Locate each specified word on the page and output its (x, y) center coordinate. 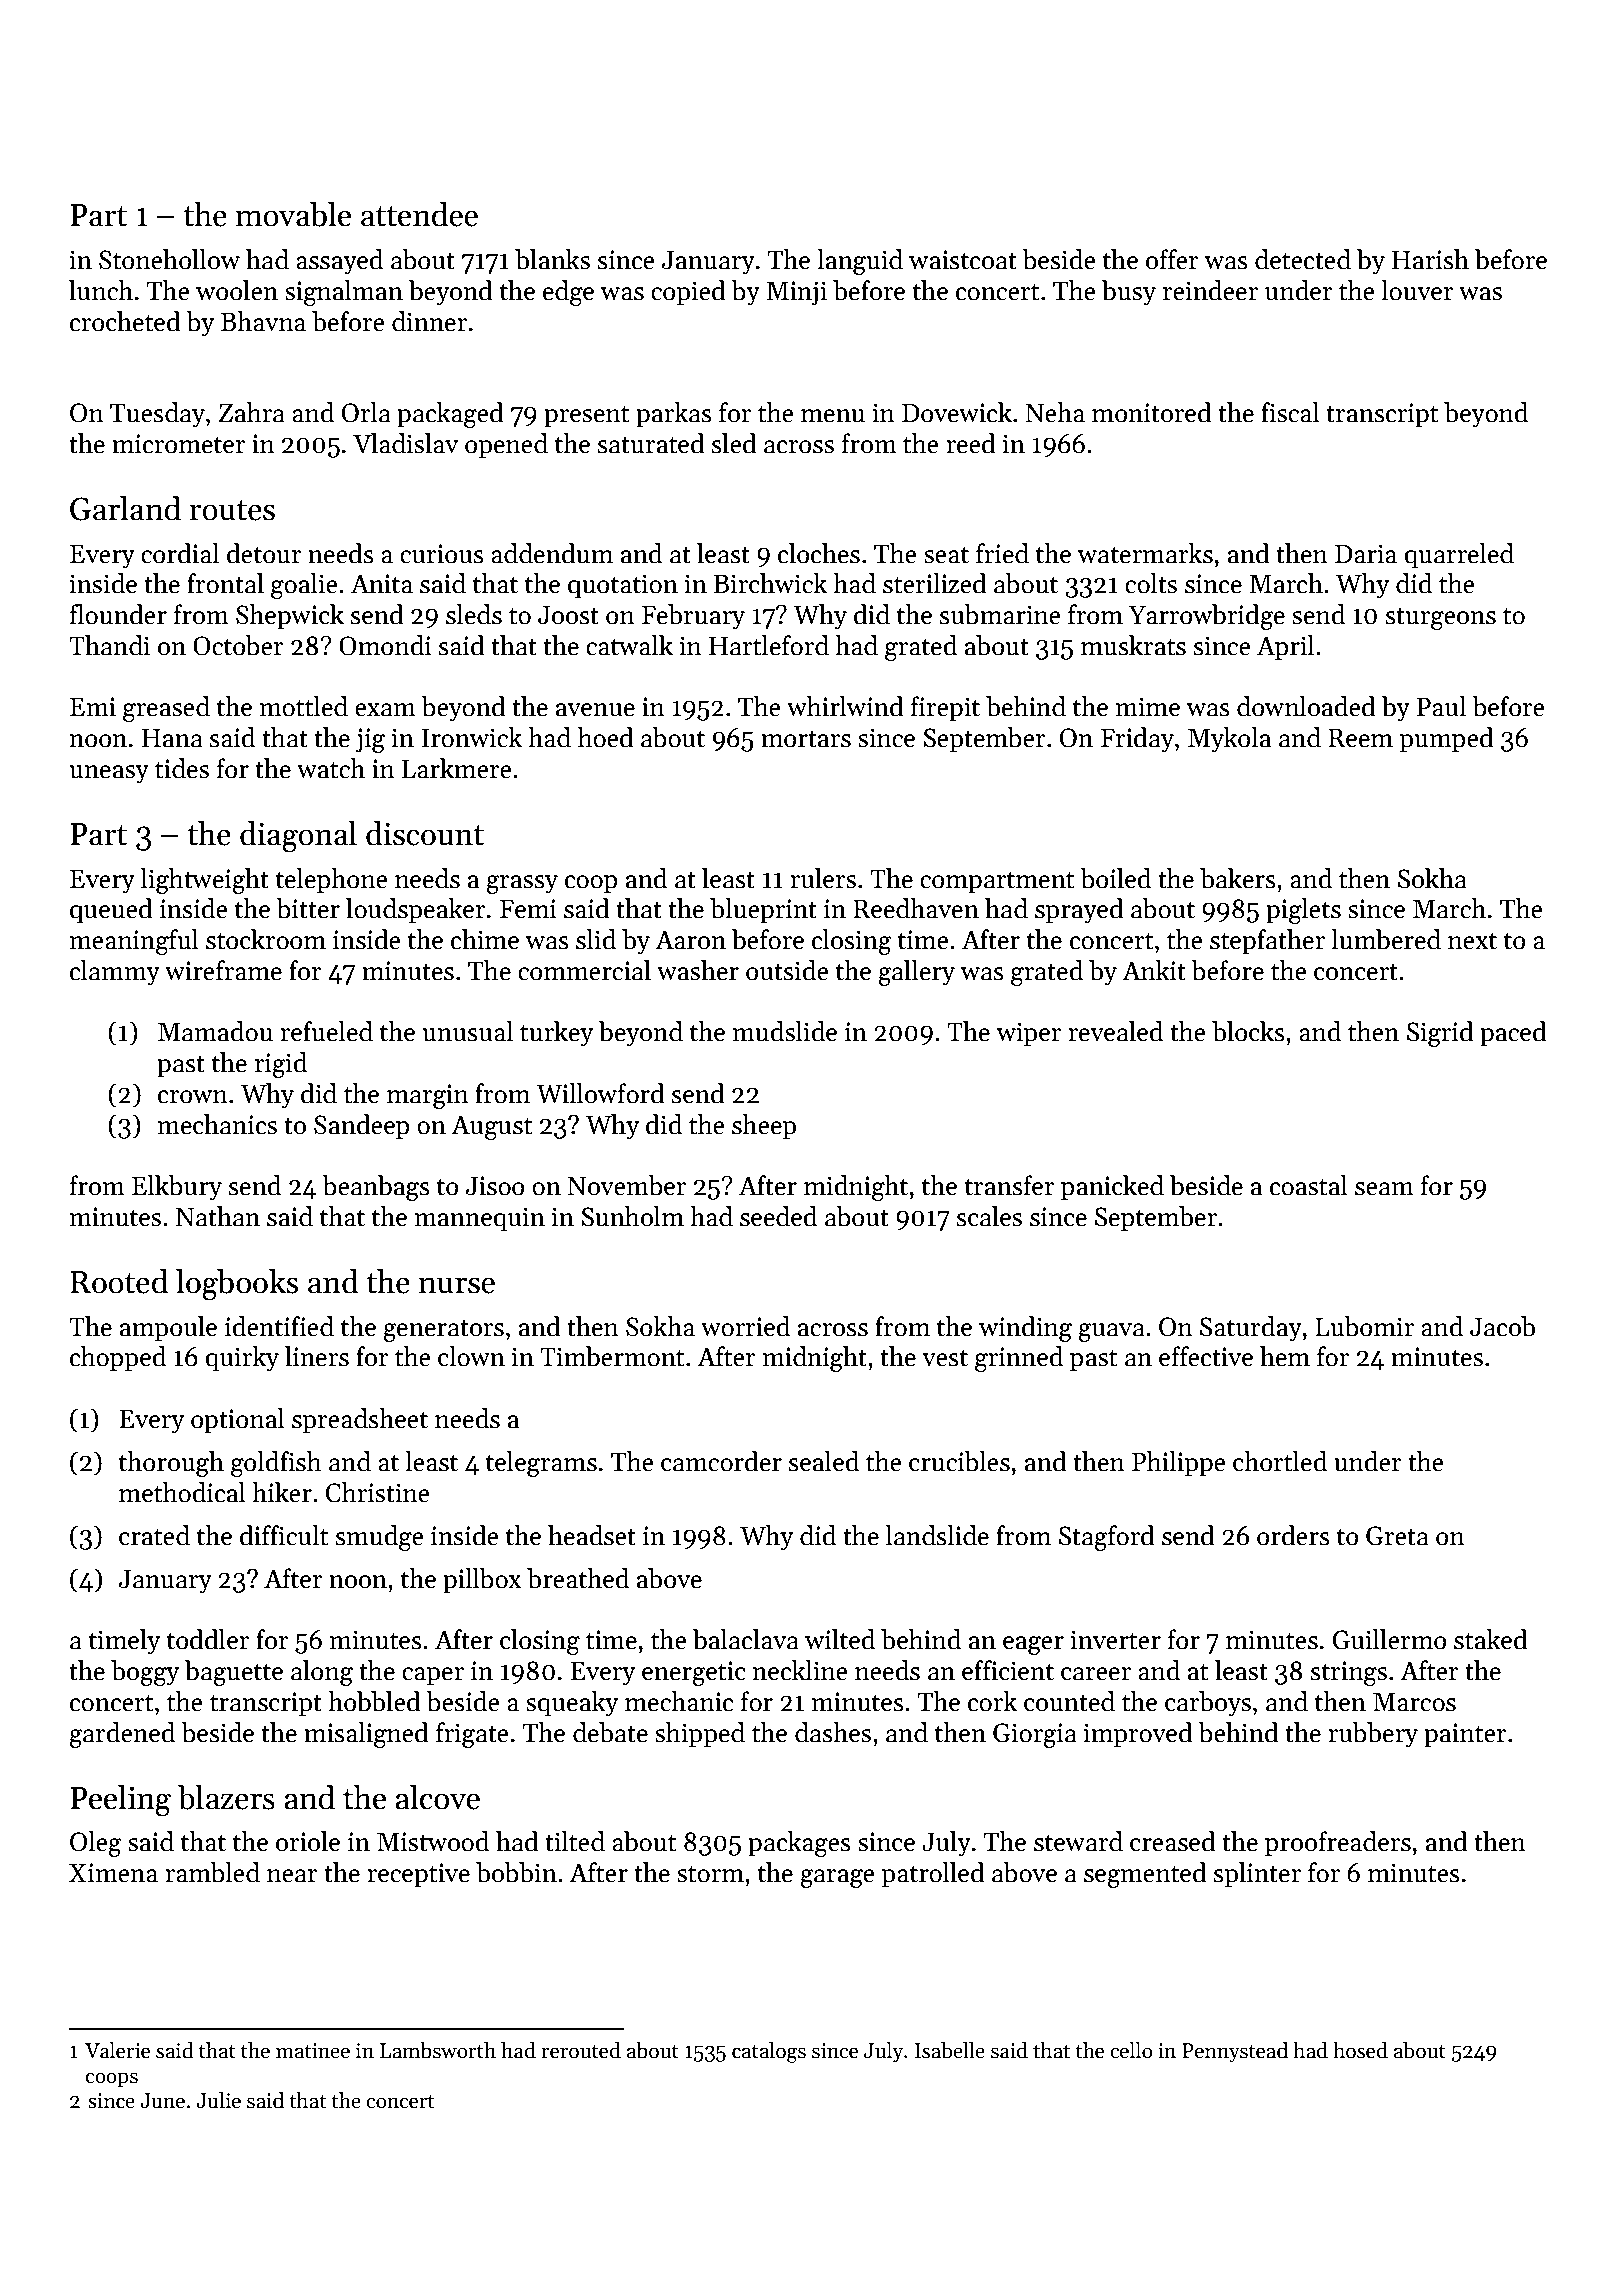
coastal (1309, 1185)
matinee (313, 2051)
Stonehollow (169, 259)
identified (279, 1326)
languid (860, 262)
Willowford (600, 1093)
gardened (122, 1735)
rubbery (1373, 1735)
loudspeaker (416, 911)
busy (1129, 293)
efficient (1008, 1670)
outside (787, 970)
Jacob (1502, 1326)
